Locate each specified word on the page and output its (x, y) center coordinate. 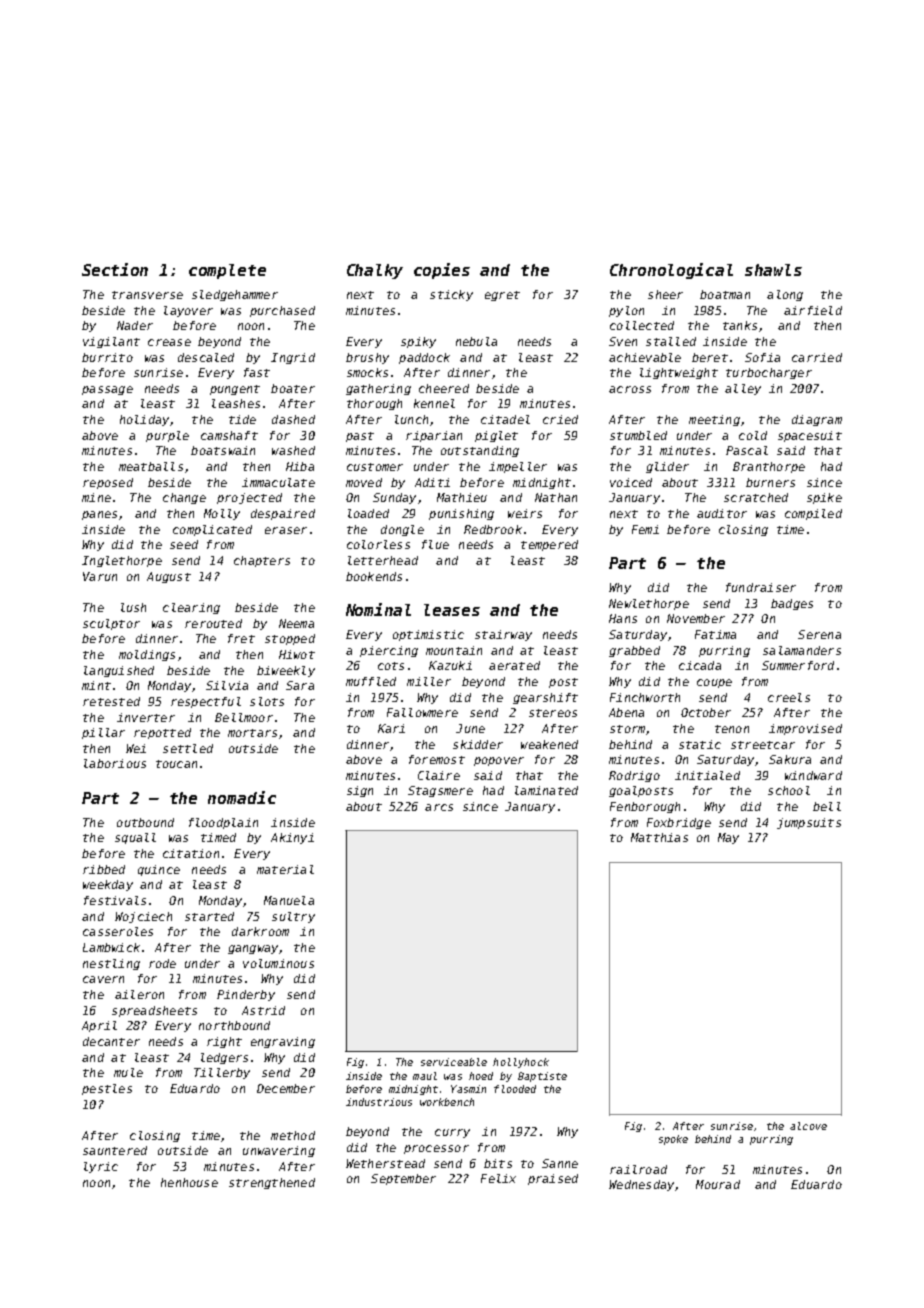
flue (435, 544)
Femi (645, 529)
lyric (101, 1167)
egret (502, 296)
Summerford (798, 665)
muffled (371, 681)
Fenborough (645, 807)
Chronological (671, 271)
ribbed (104, 869)
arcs (439, 807)
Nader (135, 325)
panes (99, 515)
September (403, 1179)
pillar (103, 733)
